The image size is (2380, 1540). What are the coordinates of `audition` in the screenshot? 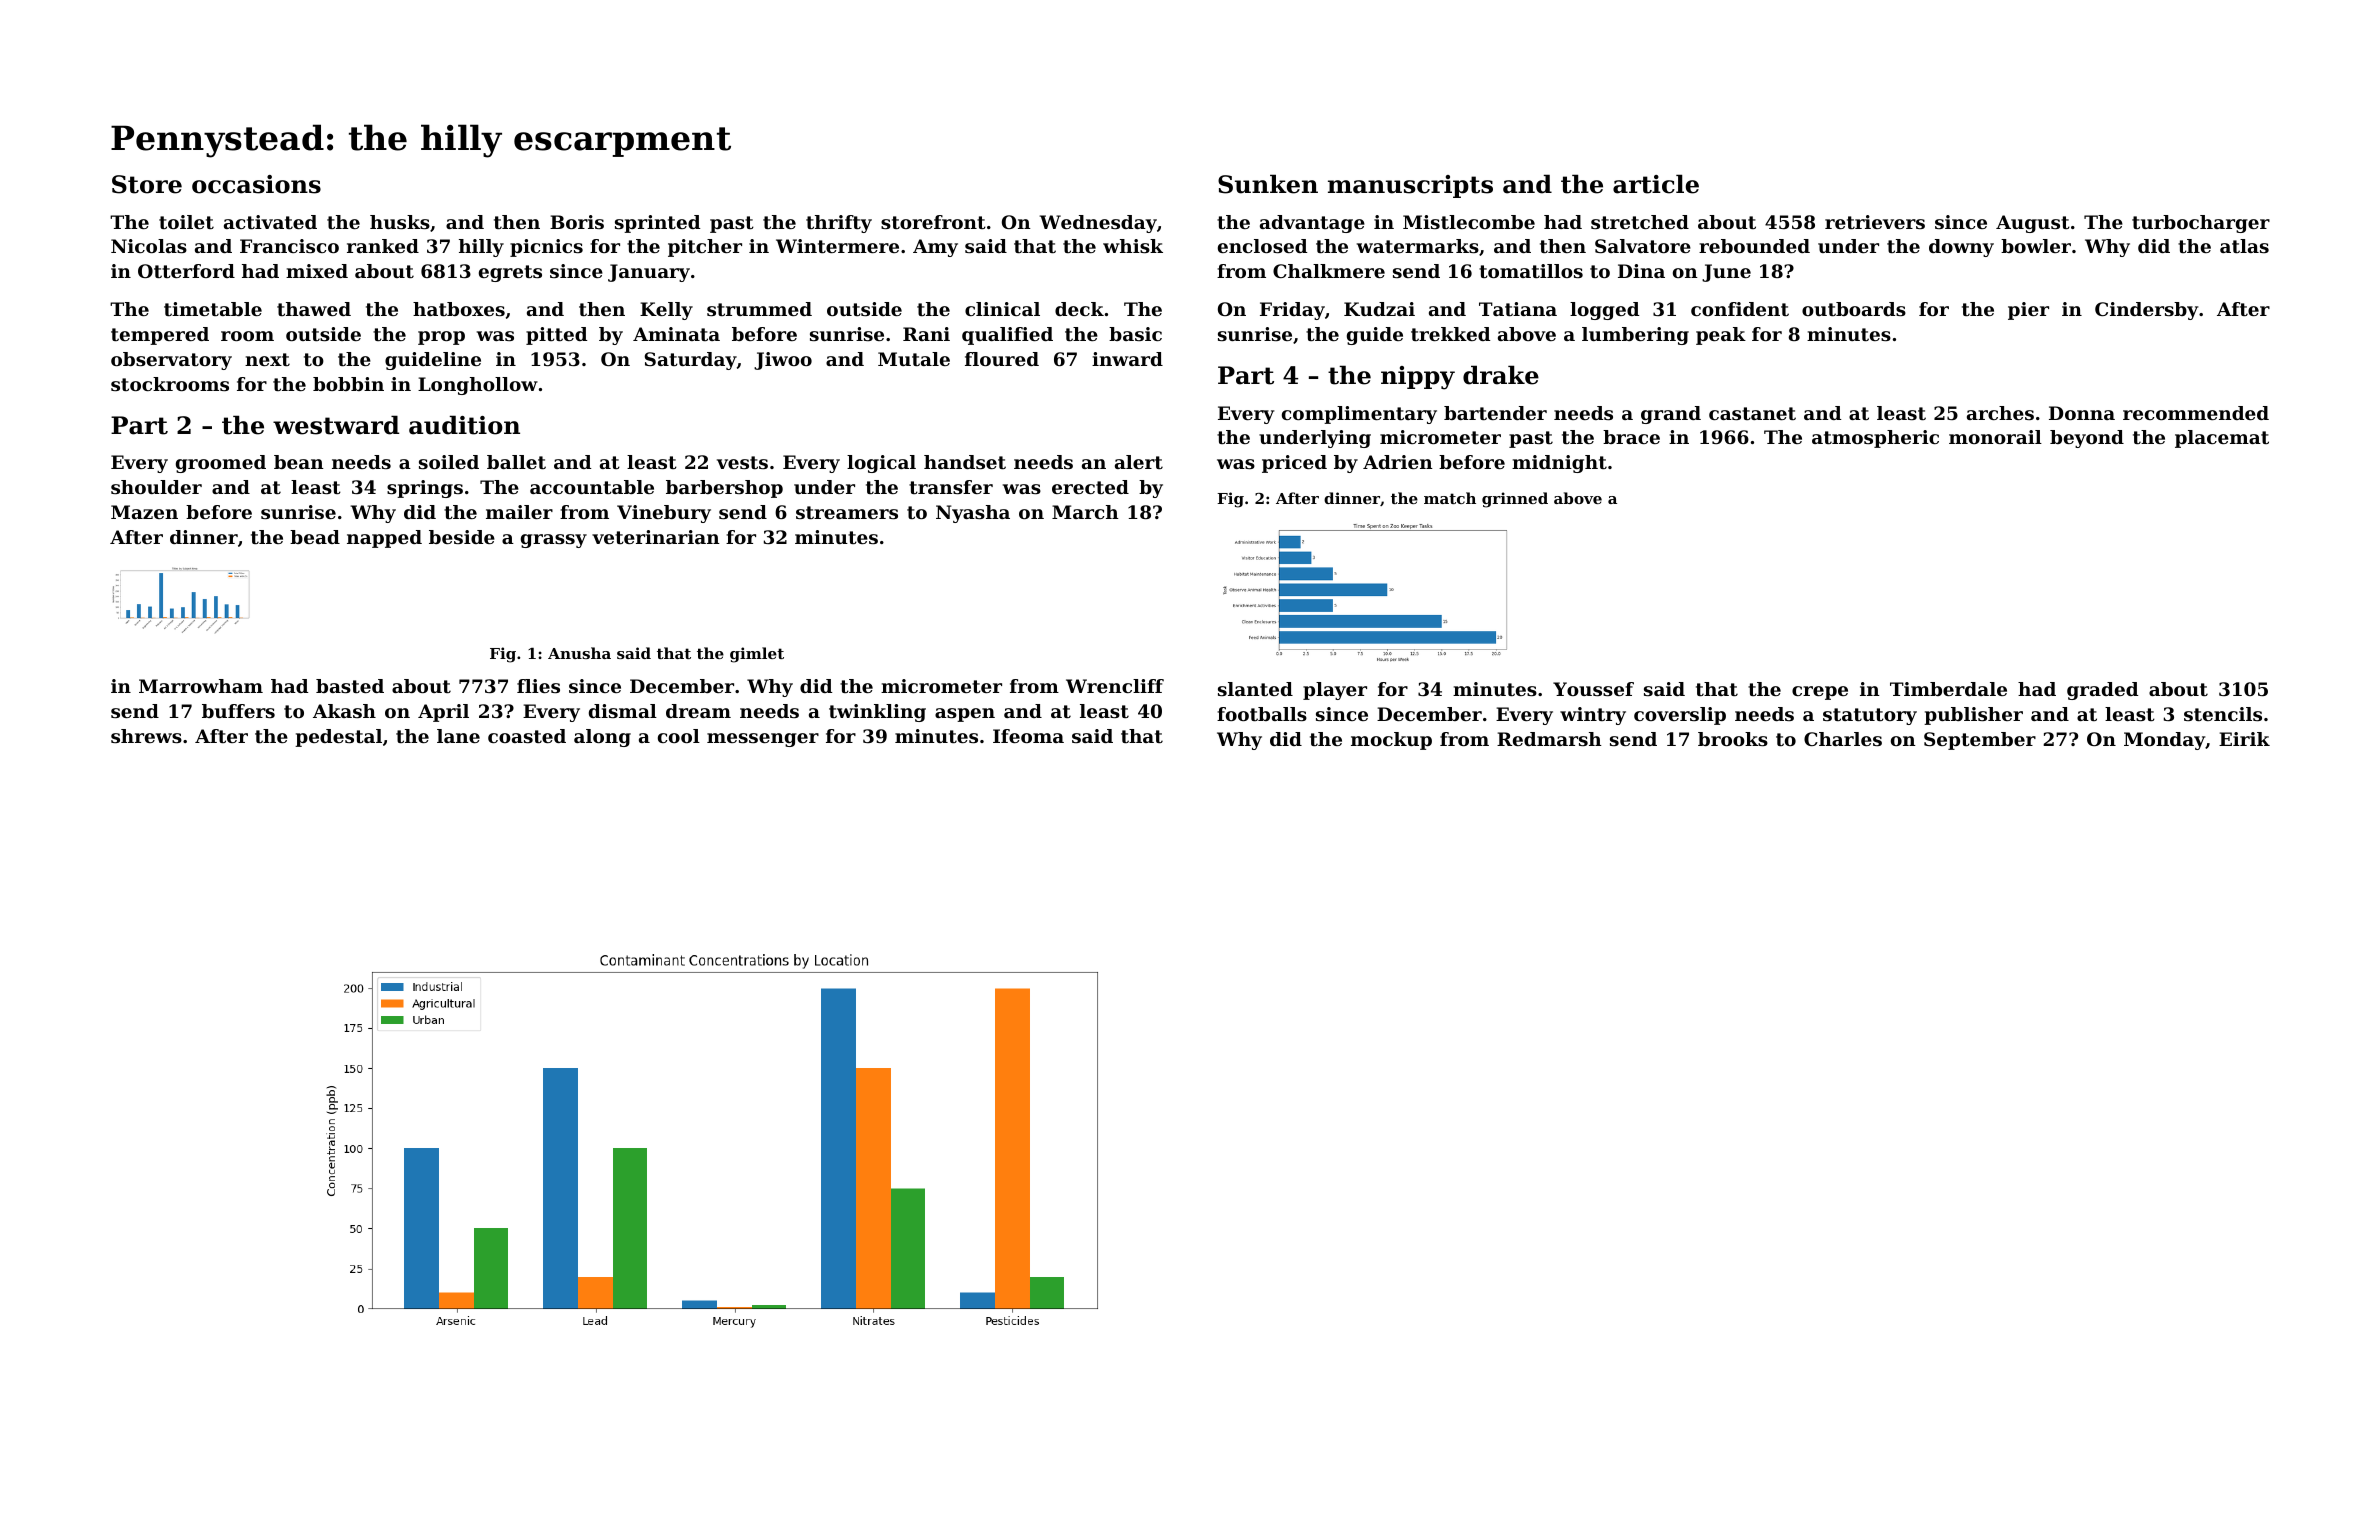 It's located at (464, 425).
